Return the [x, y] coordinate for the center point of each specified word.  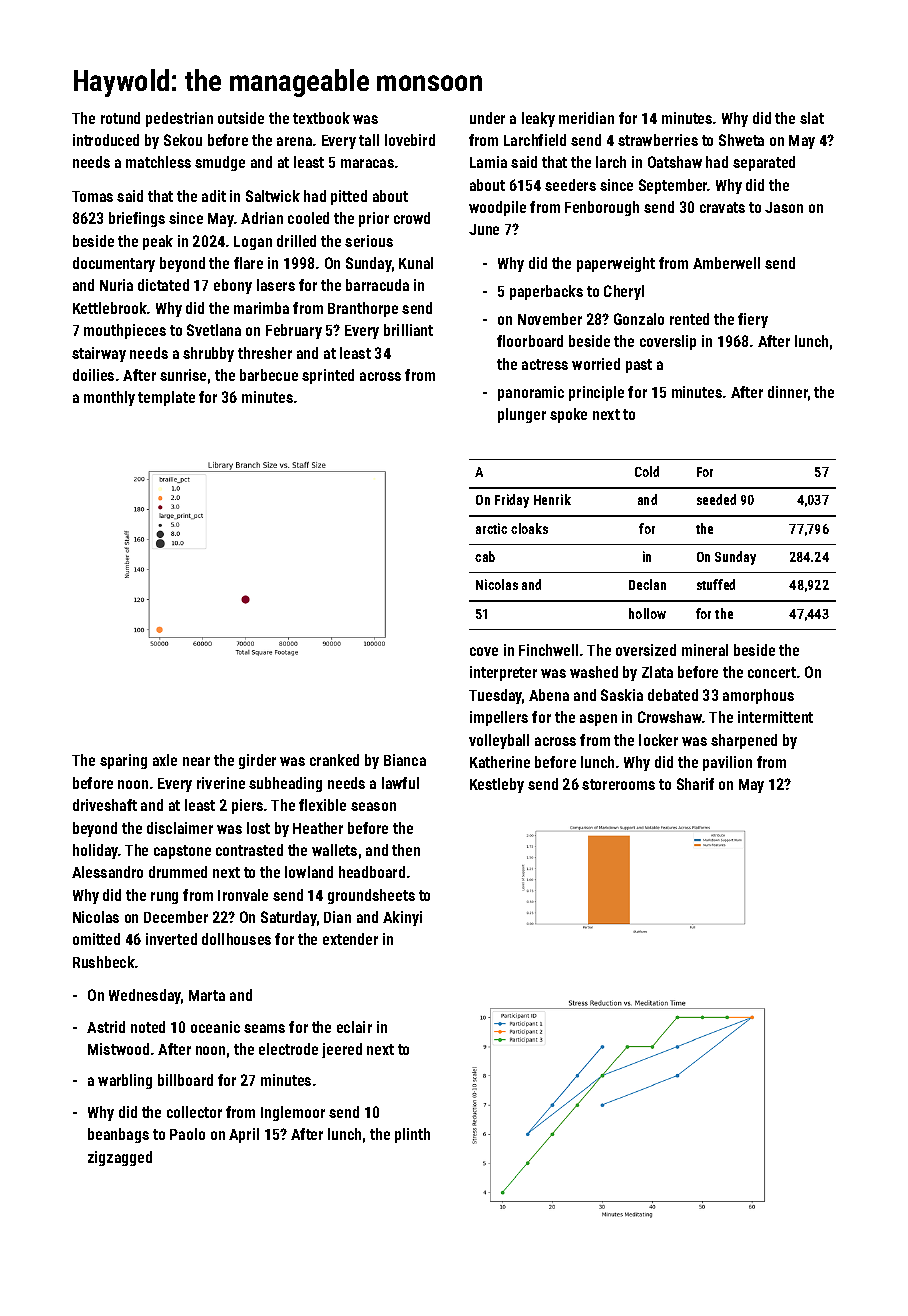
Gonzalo [639, 319]
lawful [400, 783]
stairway [99, 354]
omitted [96, 939]
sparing [123, 761]
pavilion [727, 763]
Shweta [741, 140]
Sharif [695, 784]
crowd [412, 218]
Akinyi [402, 918]
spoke [568, 415]
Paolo [187, 1134]
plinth [412, 1135]
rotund [120, 118]
